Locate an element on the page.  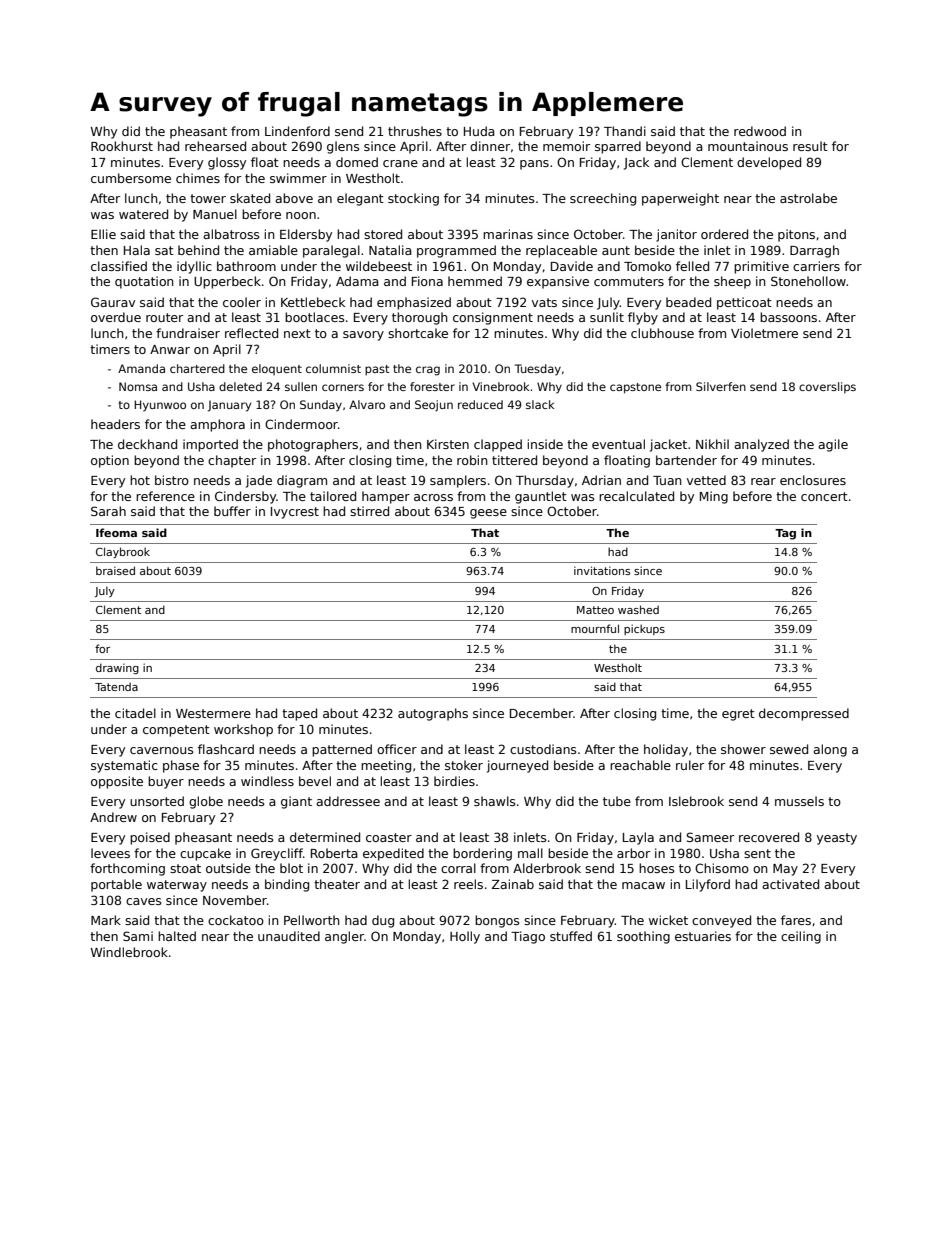
redwood is located at coordinates (760, 131).
